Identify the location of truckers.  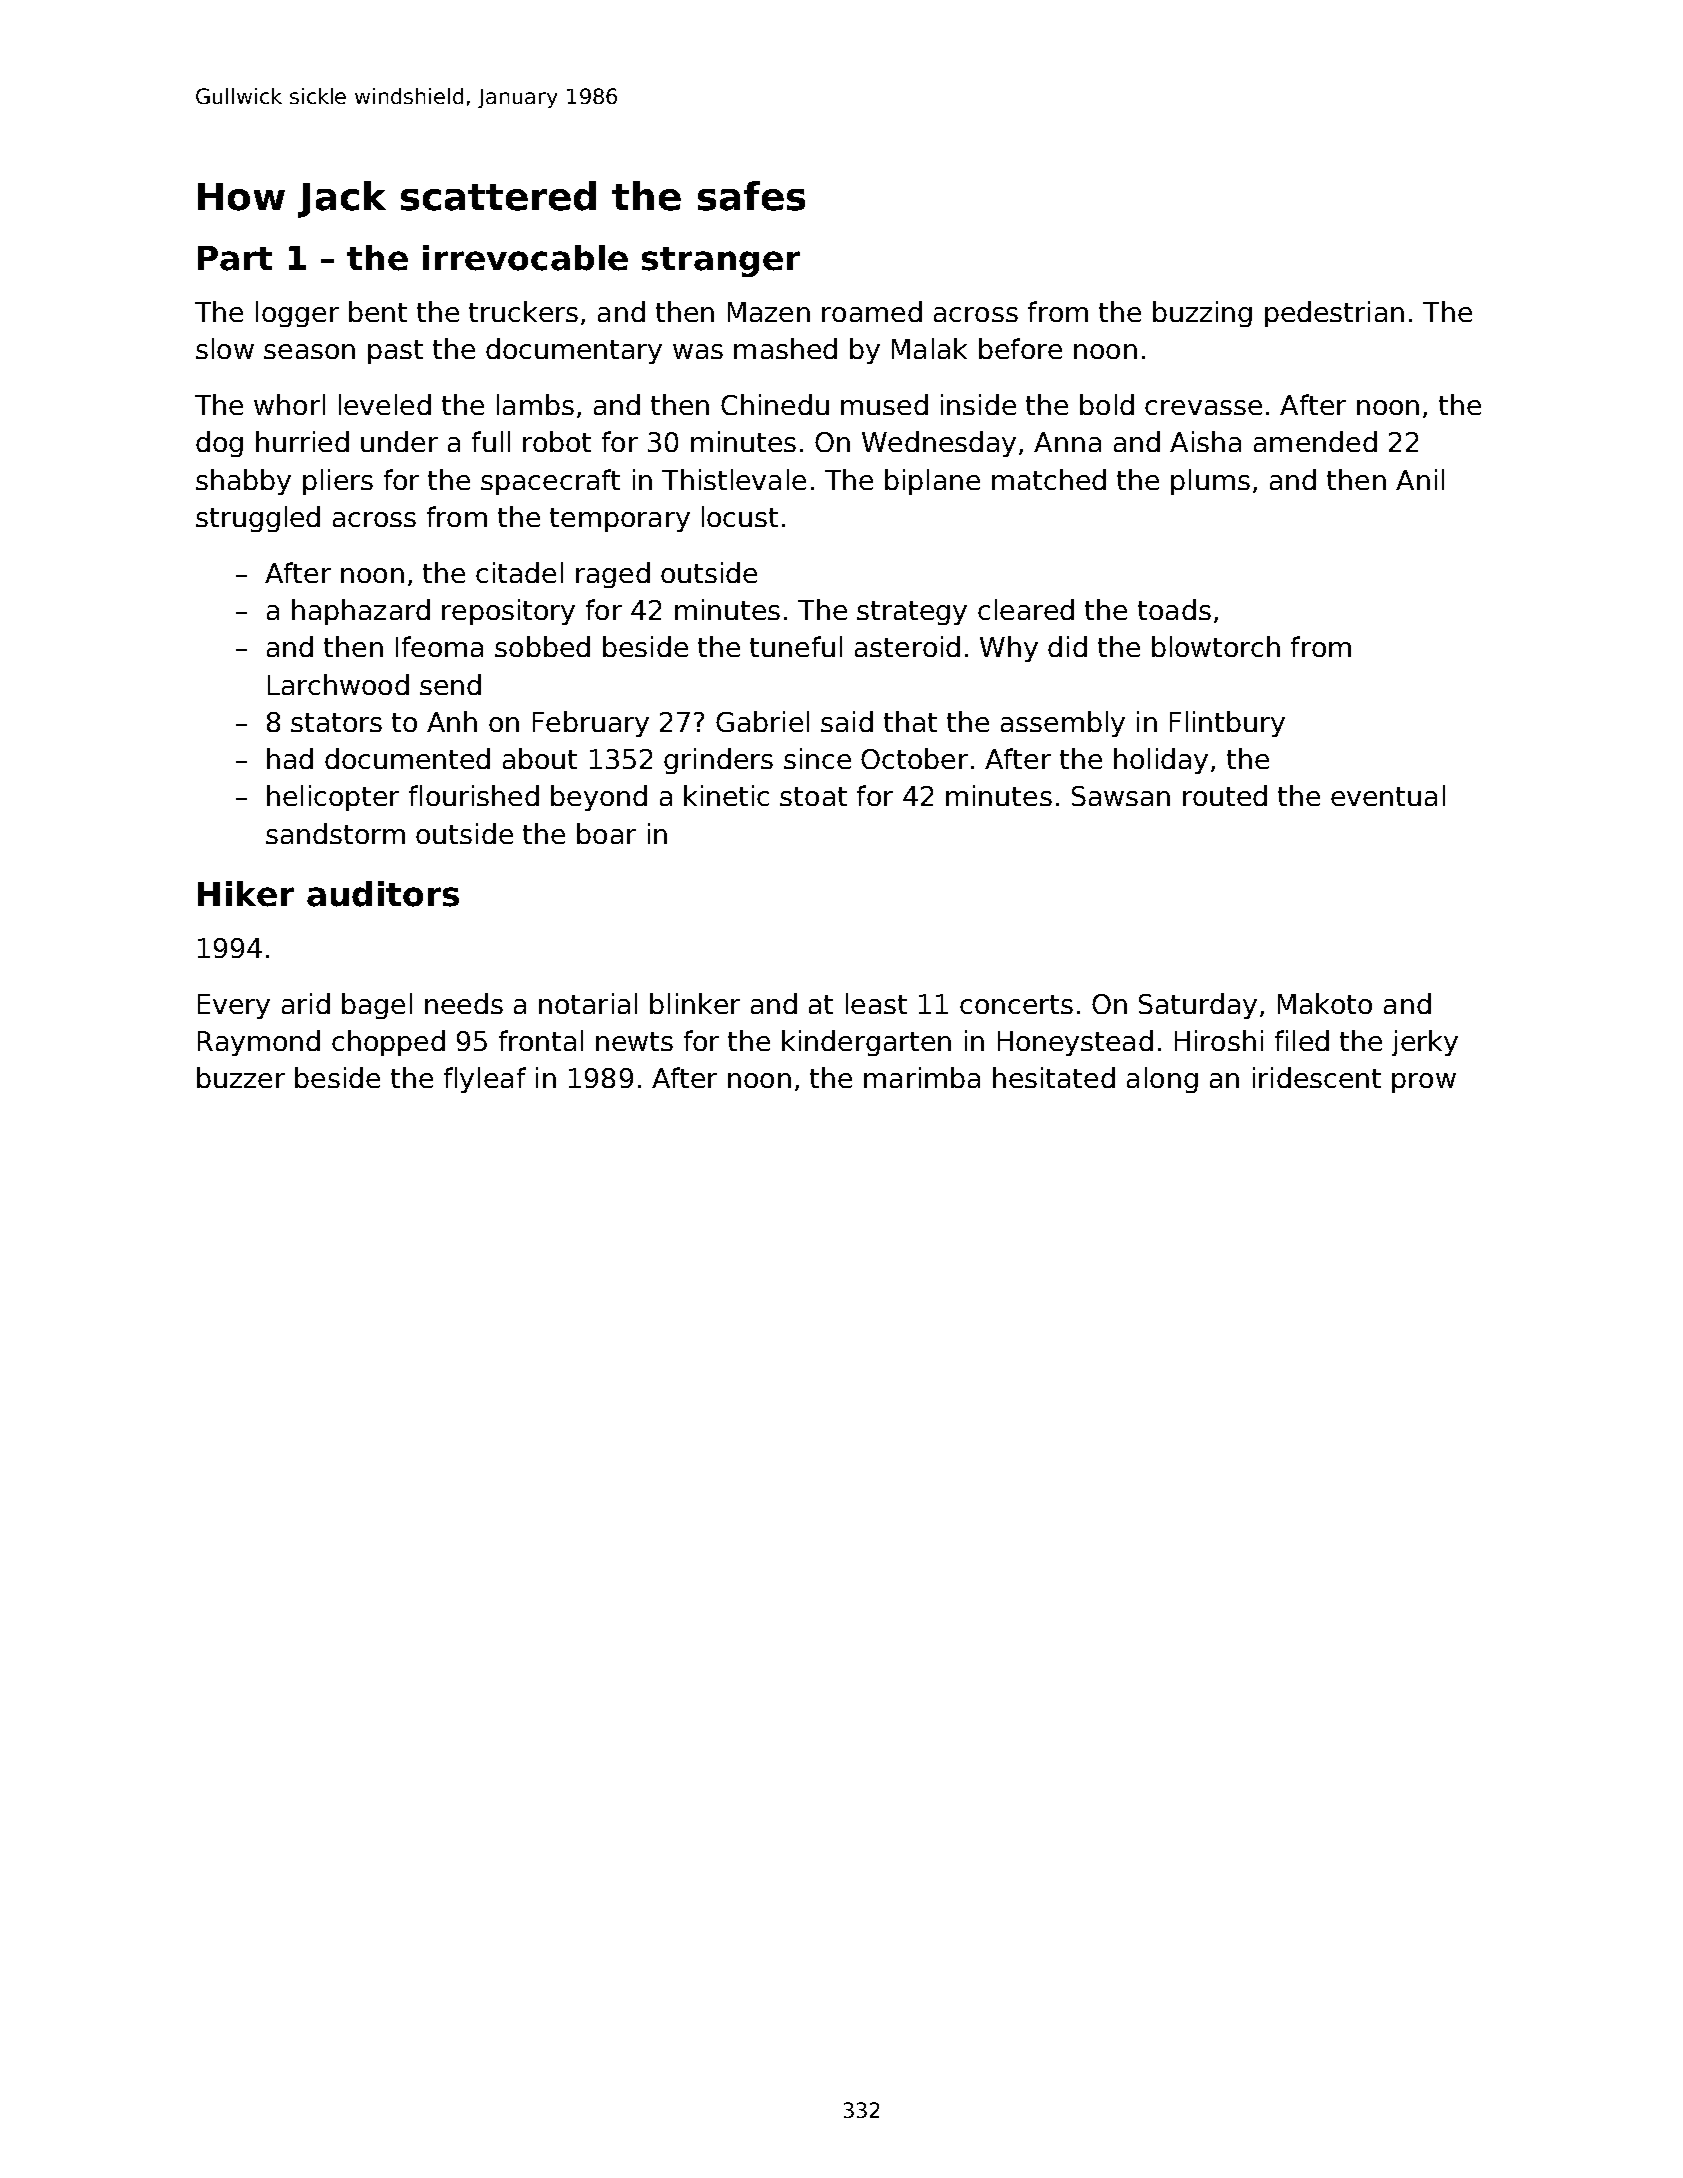
(523, 311).
